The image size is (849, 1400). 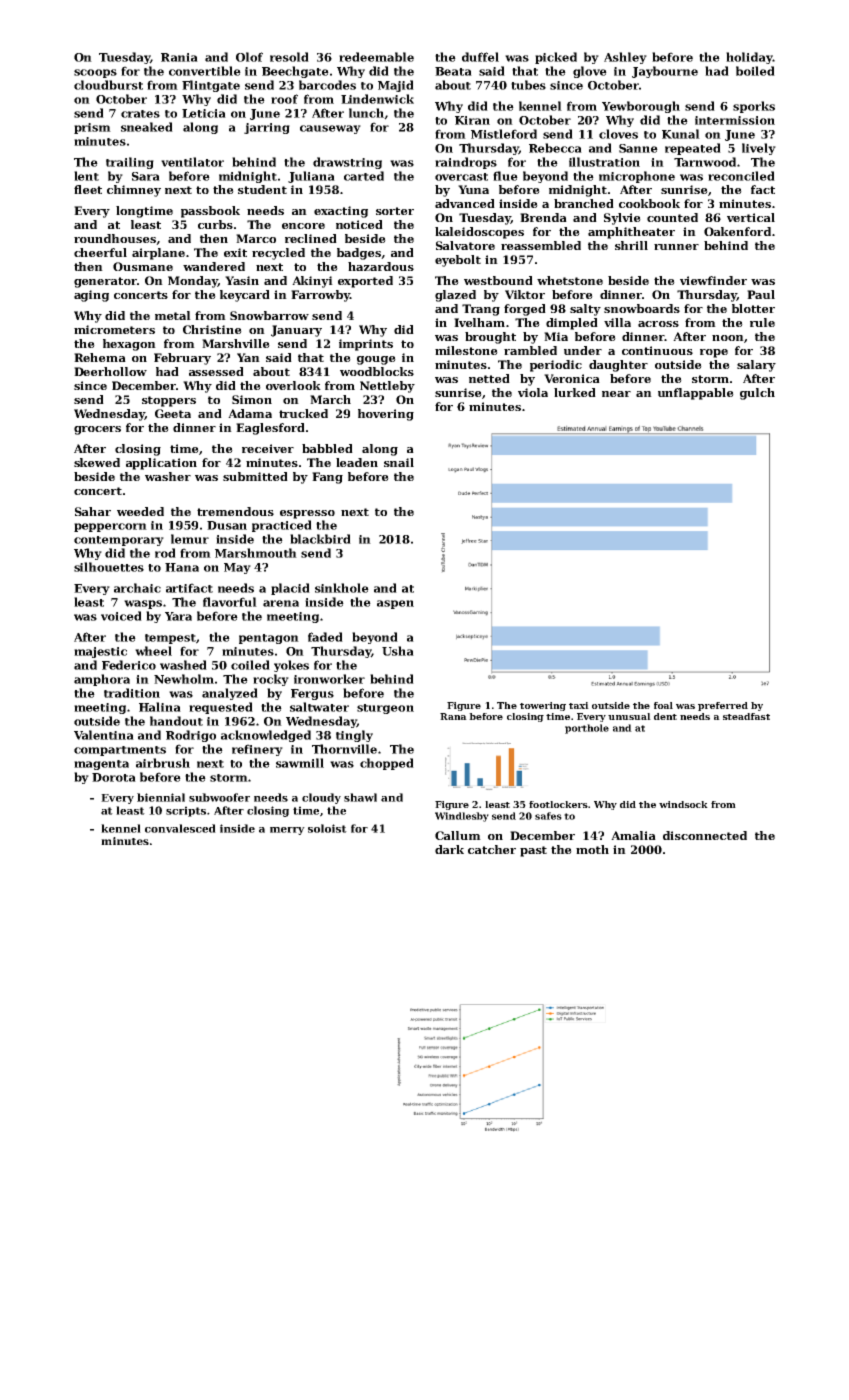 I want to click on duffel, so click(x=480, y=57).
